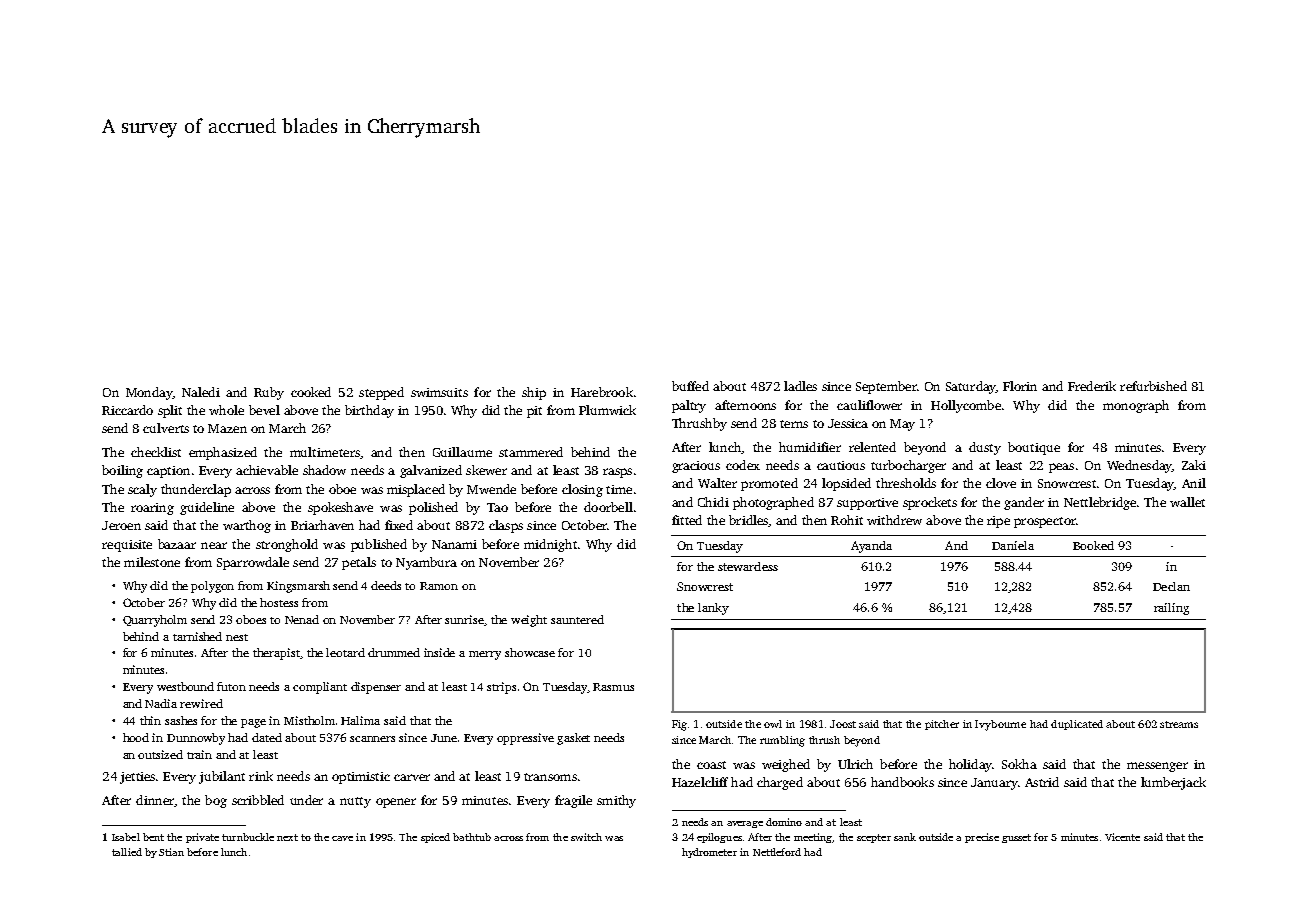  I want to click on dinner, so click(155, 800).
